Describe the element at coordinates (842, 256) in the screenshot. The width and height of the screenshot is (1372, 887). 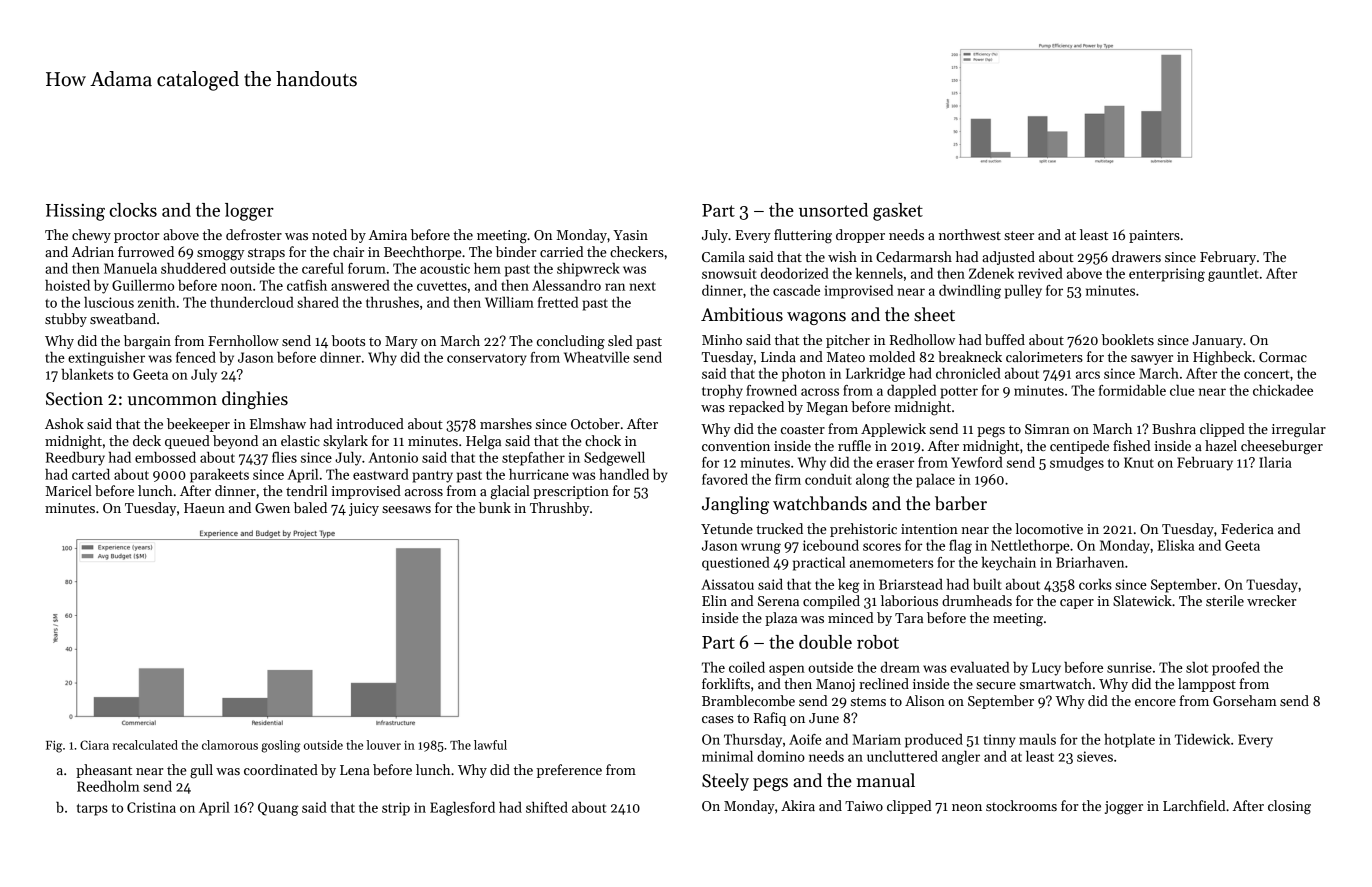
I see `wish` at that location.
